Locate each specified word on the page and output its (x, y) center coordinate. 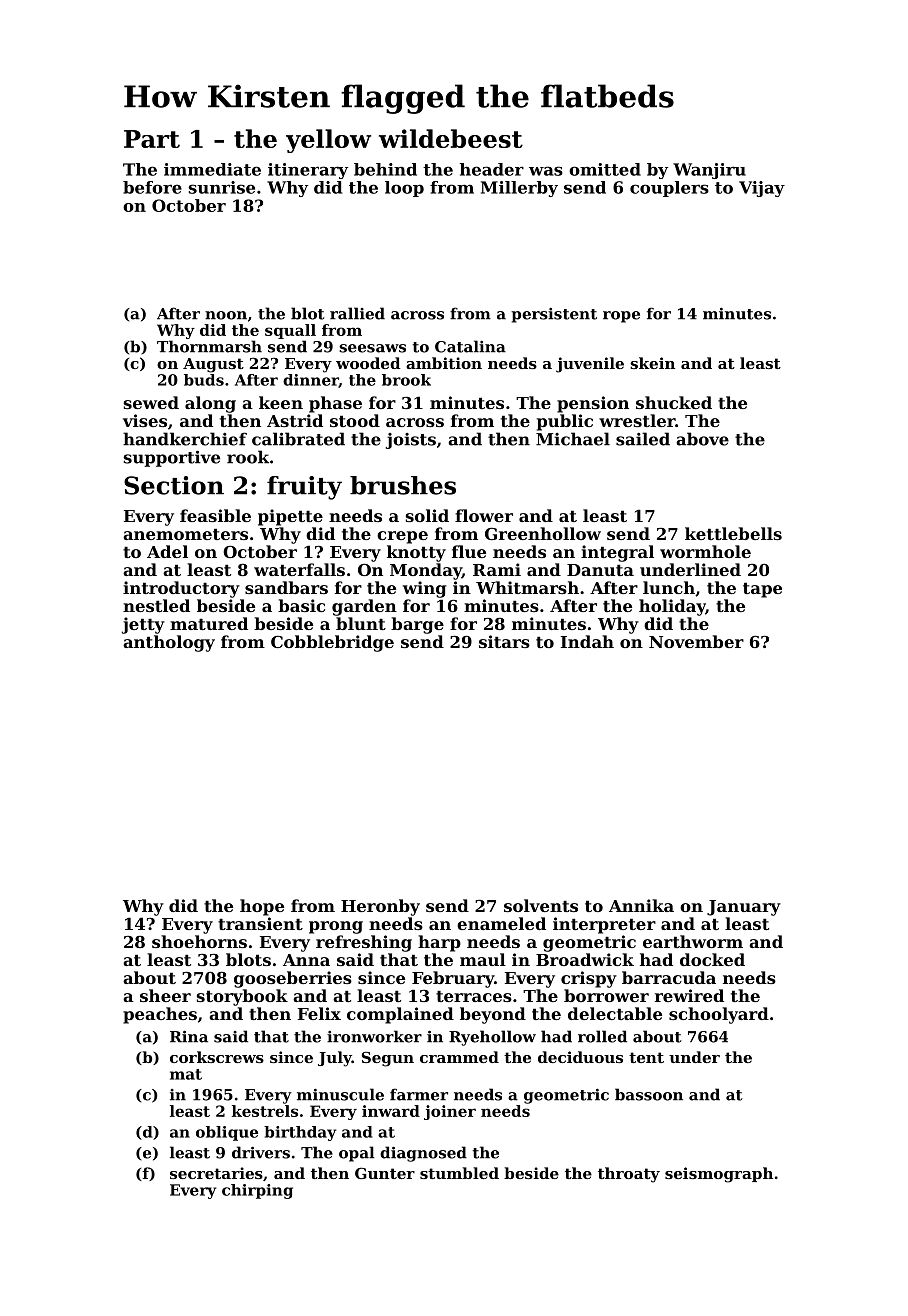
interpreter (604, 925)
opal (357, 1154)
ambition (444, 363)
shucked (674, 402)
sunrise (221, 187)
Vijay (762, 189)
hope (262, 907)
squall (290, 331)
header (492, 169)
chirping (257, 1191)
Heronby (380, 907)
